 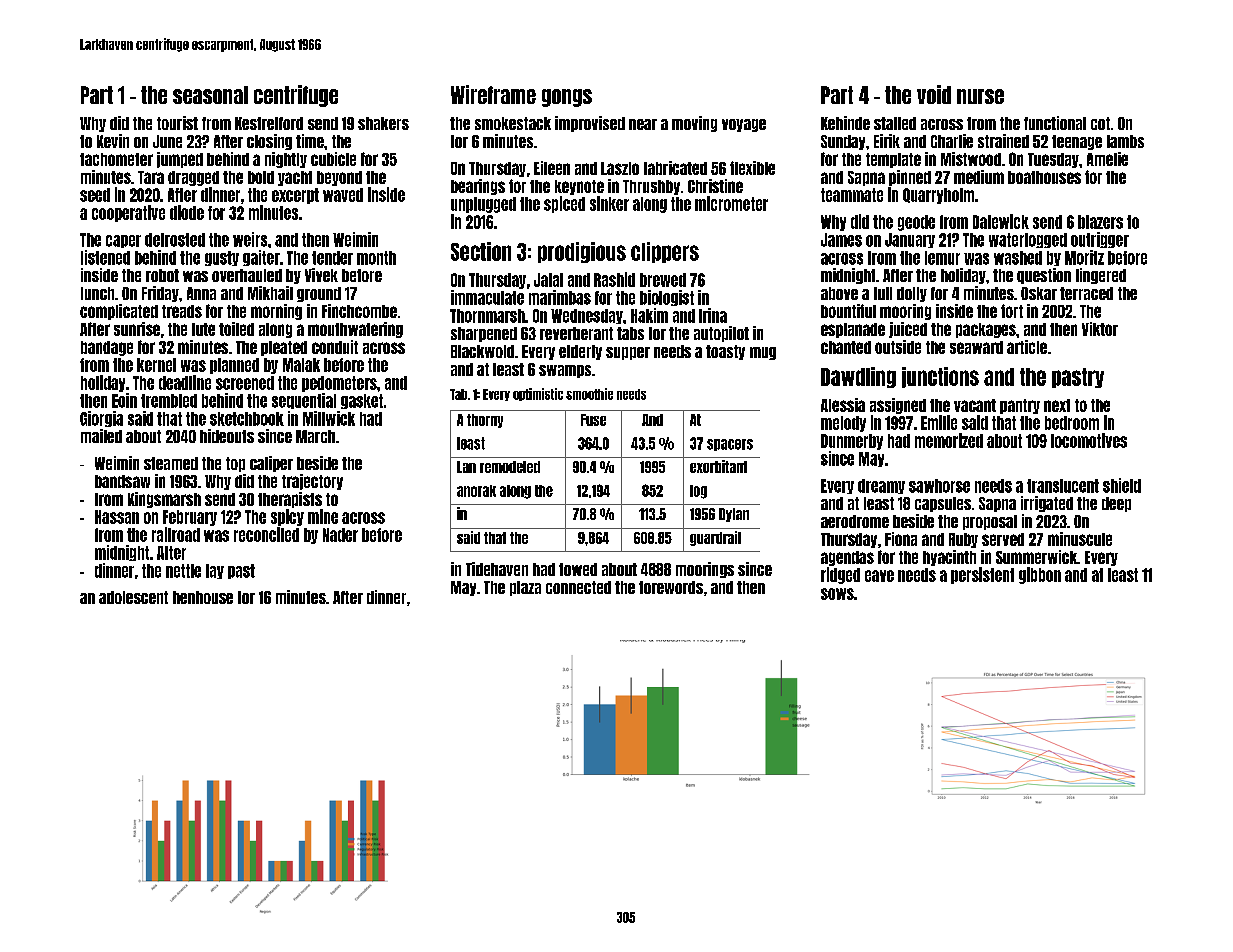 What do you see at coordinates (1044, 177) in the screenshot?
I see `boathouses` at bounding box center [1044, 177].
